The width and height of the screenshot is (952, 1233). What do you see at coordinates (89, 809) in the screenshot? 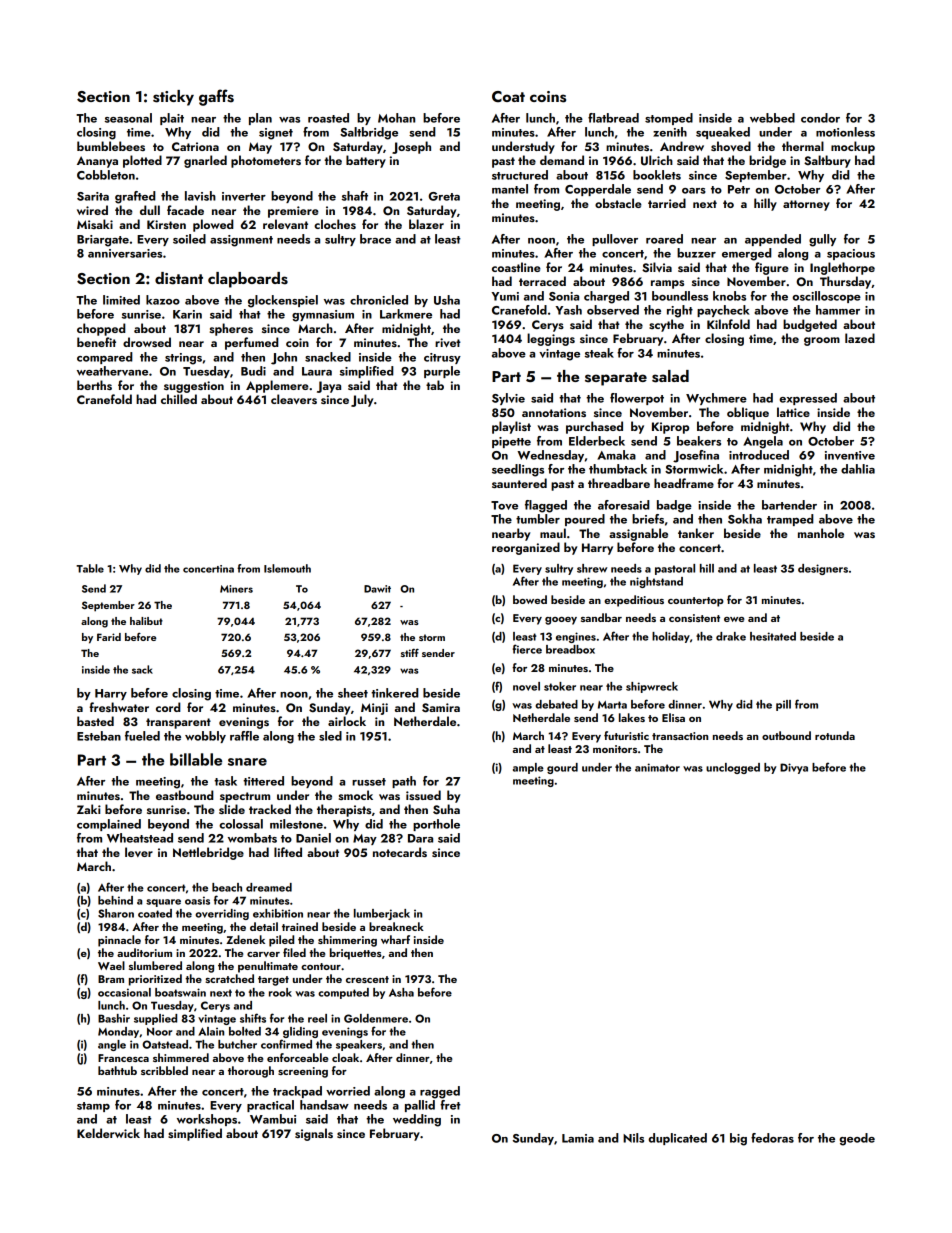
I see `Zaki` at bounding box center [89, 809].
